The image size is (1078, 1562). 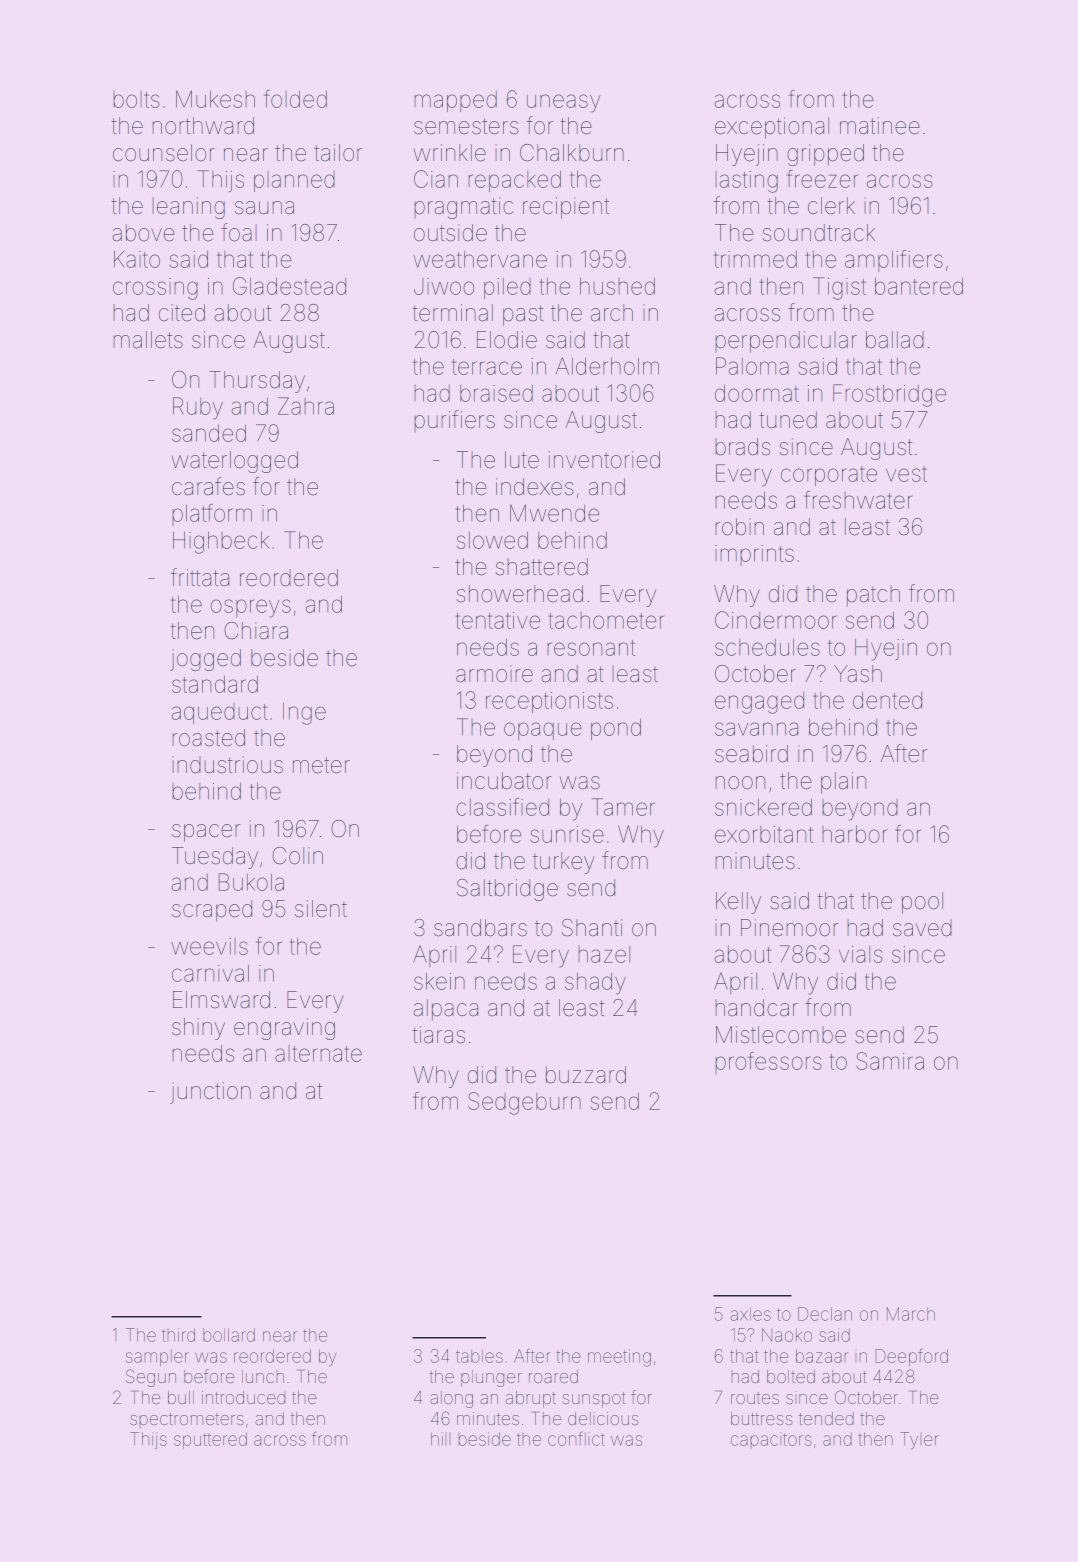 What do you see at coordinates (591, 648) in the image?
I see `resonant` at bounding box center [591, 648].
